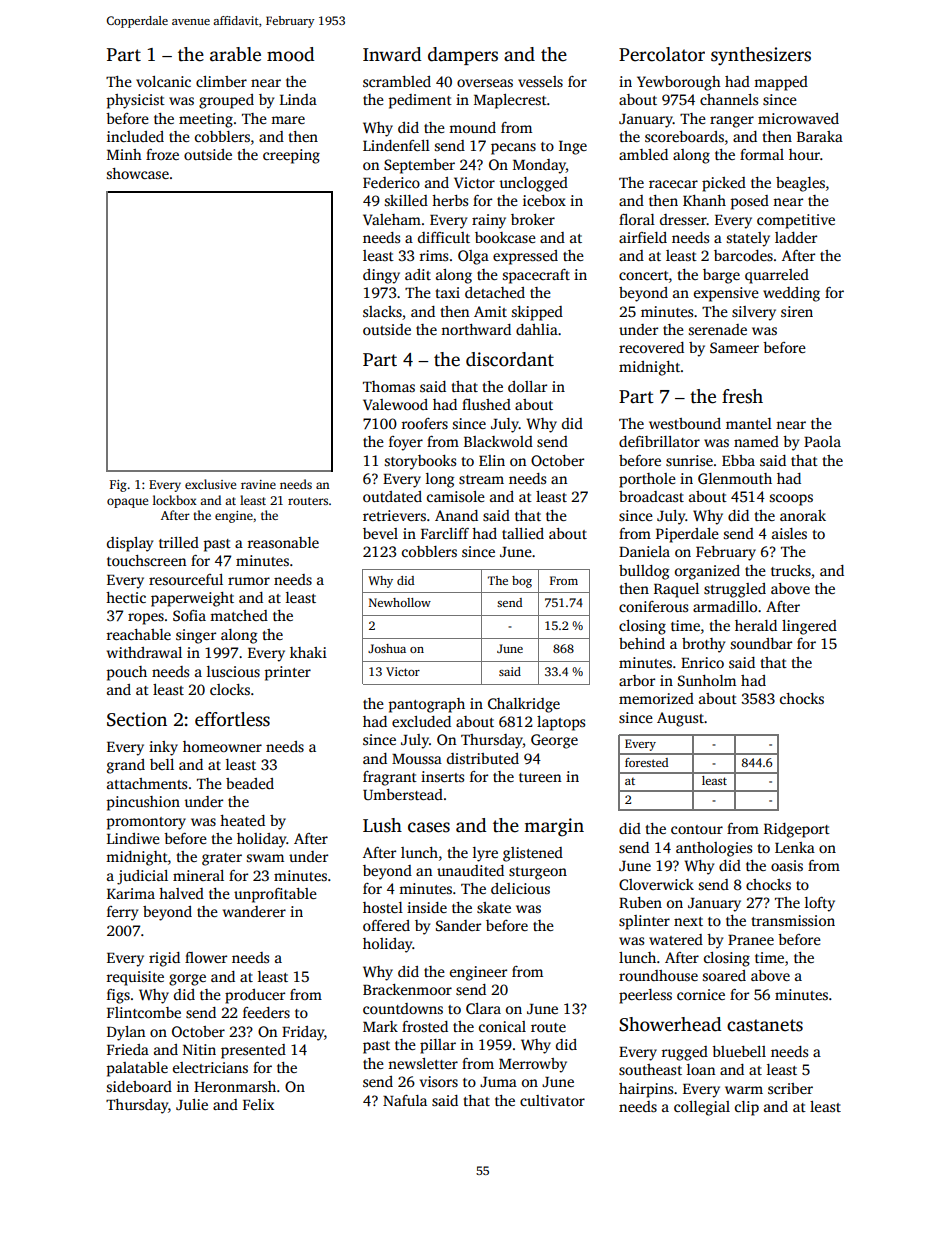 The image size is (952, 1233). What do you see at coordinates (524, 705) in the page?
I see `Chalkridge` at bounding box center [524, 705].
